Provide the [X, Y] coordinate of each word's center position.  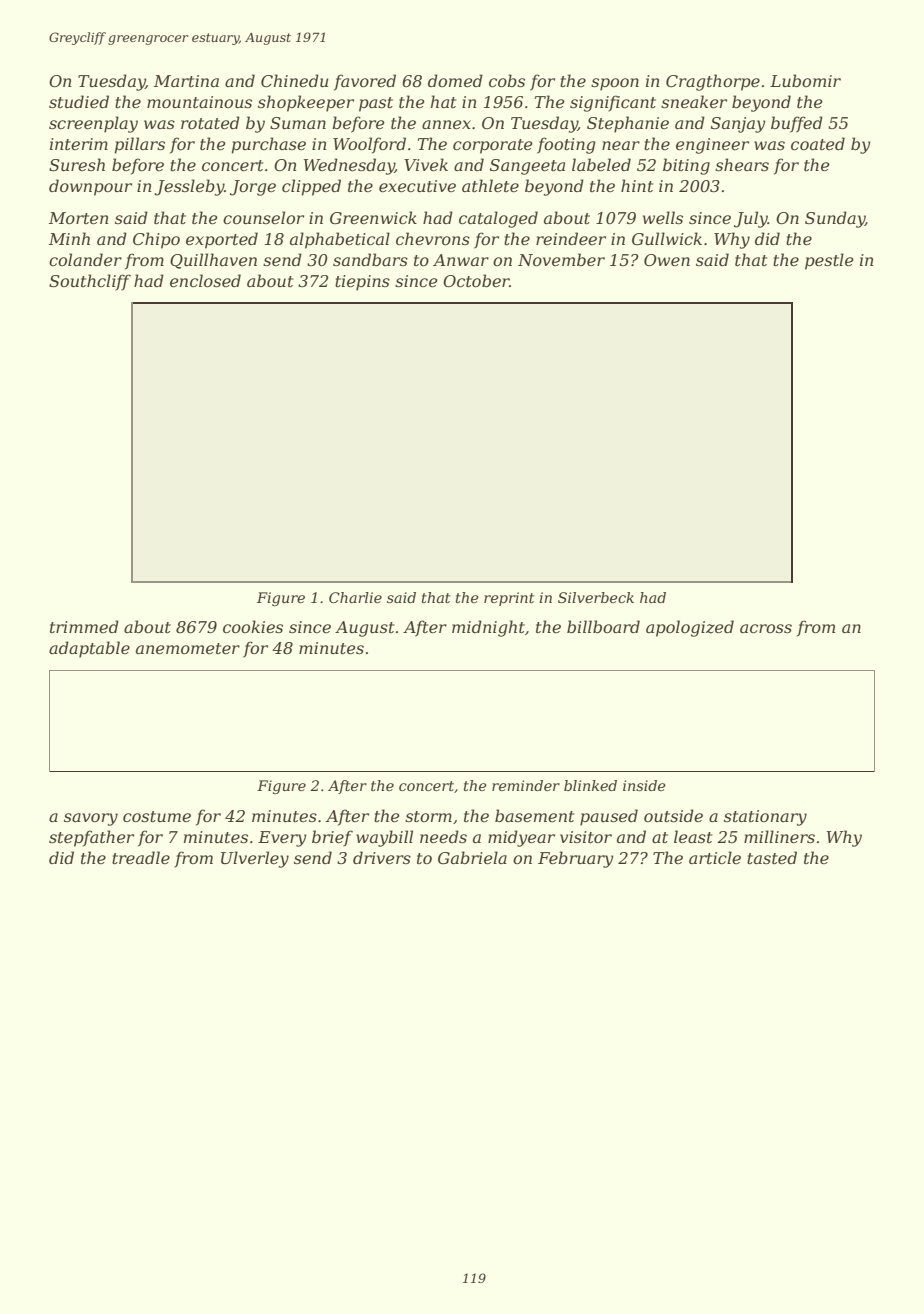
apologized [690, 628]
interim [79, 144]
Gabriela [472, 857]
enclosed [205, 280]
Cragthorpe [713, 82]
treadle [141, 857]
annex [446, 124]
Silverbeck [596, 597]
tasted [772, 857]
